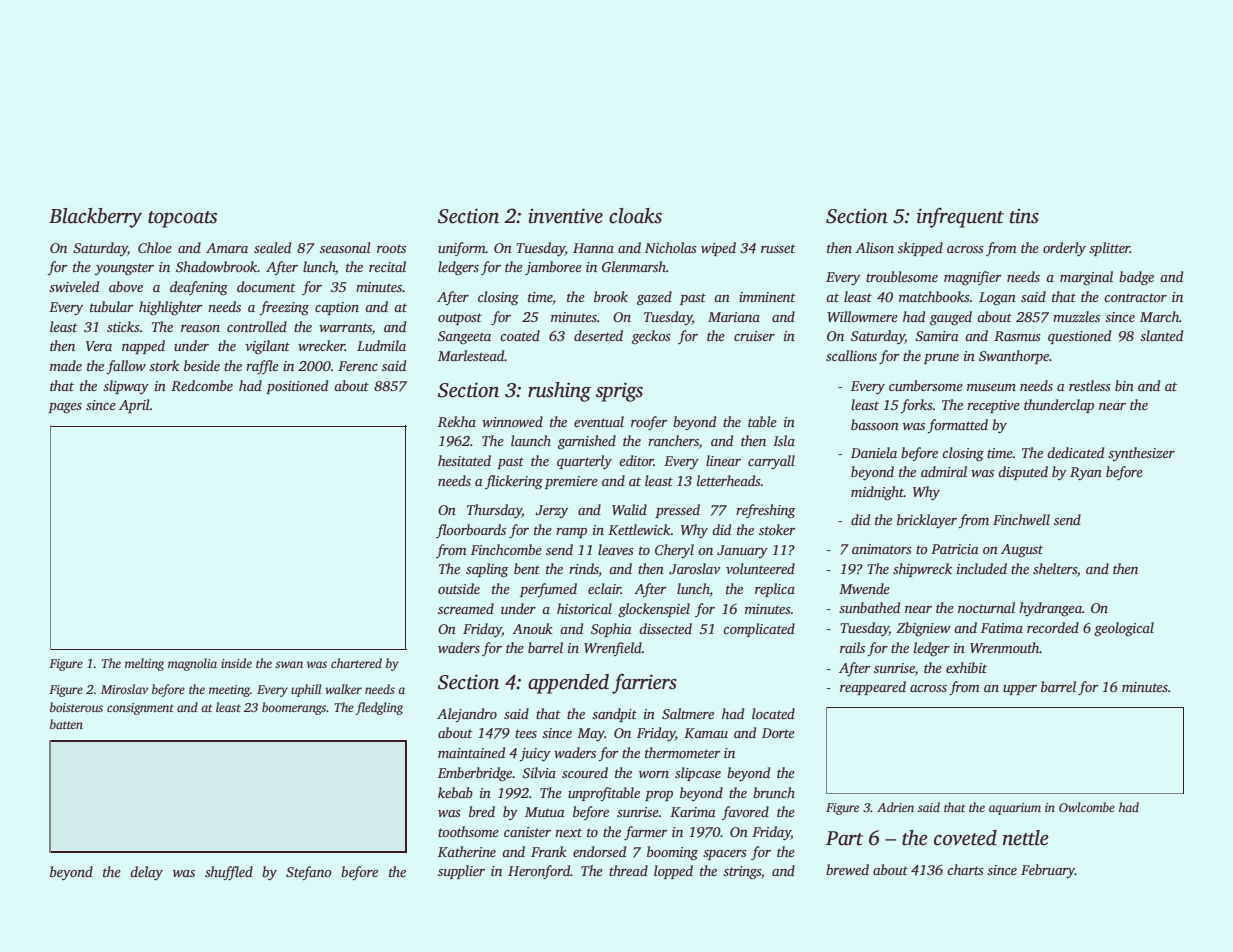 The height and width of the screenshot is (952, 1233). Describe the element at coordinates (345, 247) in the screenshot. I see `seasonal` at that location.
